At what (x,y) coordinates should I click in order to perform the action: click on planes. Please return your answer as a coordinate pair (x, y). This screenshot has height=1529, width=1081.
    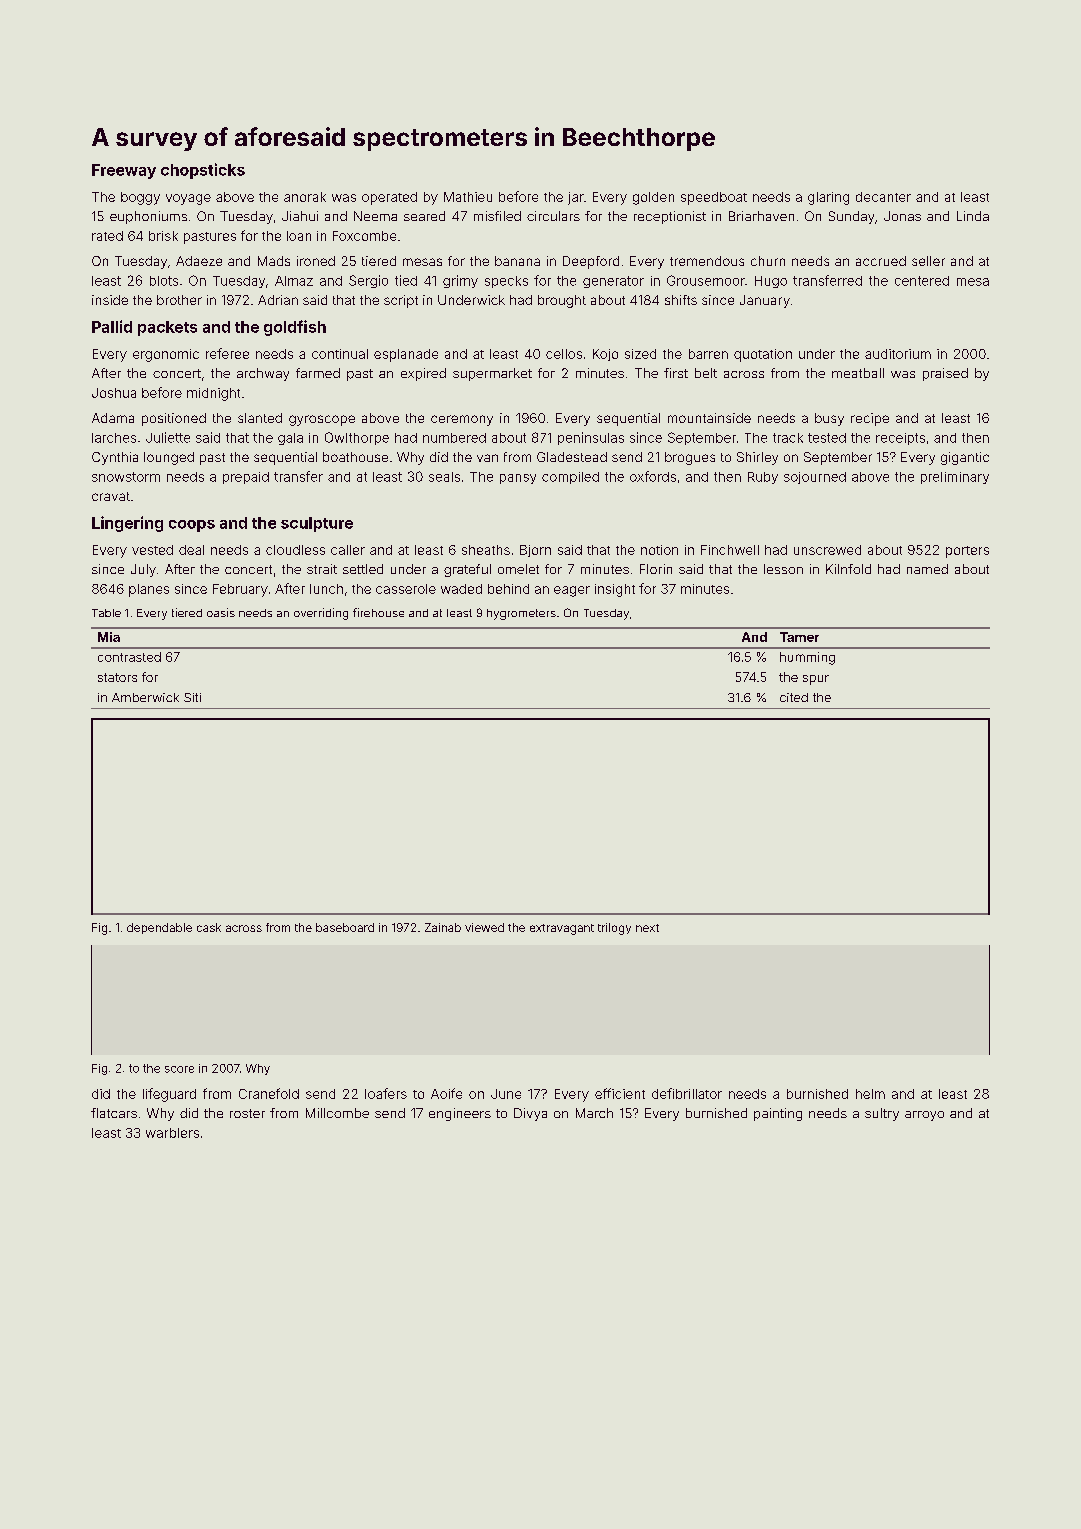
    Looking at the image, I should click on (149, 590).
